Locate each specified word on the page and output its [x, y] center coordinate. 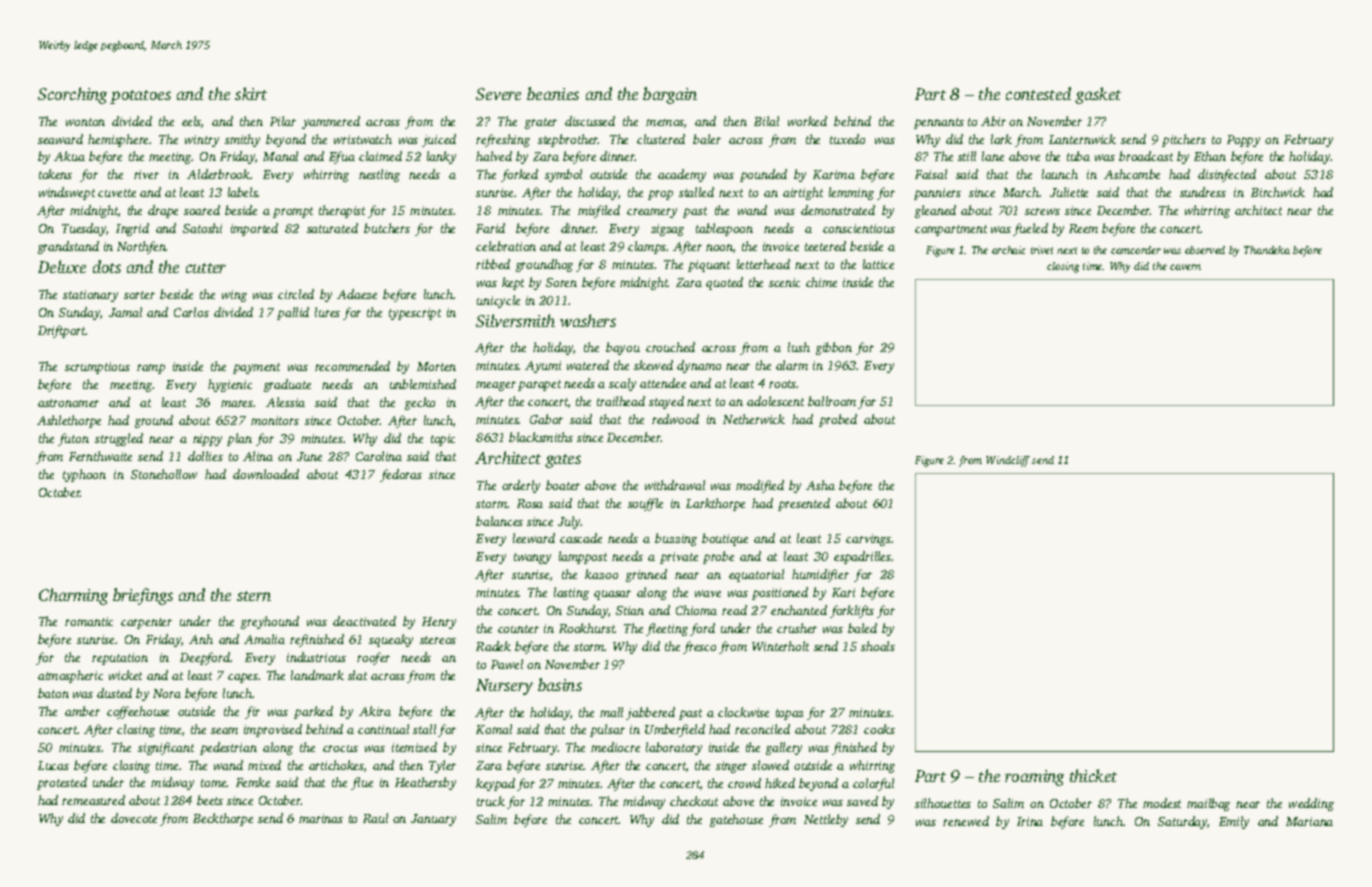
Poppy [1243, 141]
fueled [1030, 229]
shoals [878, 646]
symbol [563, 175]
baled [862, 628]
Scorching [72, 95]
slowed [770, 765]
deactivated [364, 621]
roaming [1034, 778]
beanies [553, 93]
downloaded [266, 474]
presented [804, 504]
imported [254, 229]
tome [214, 783]
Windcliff [1008, 461]
